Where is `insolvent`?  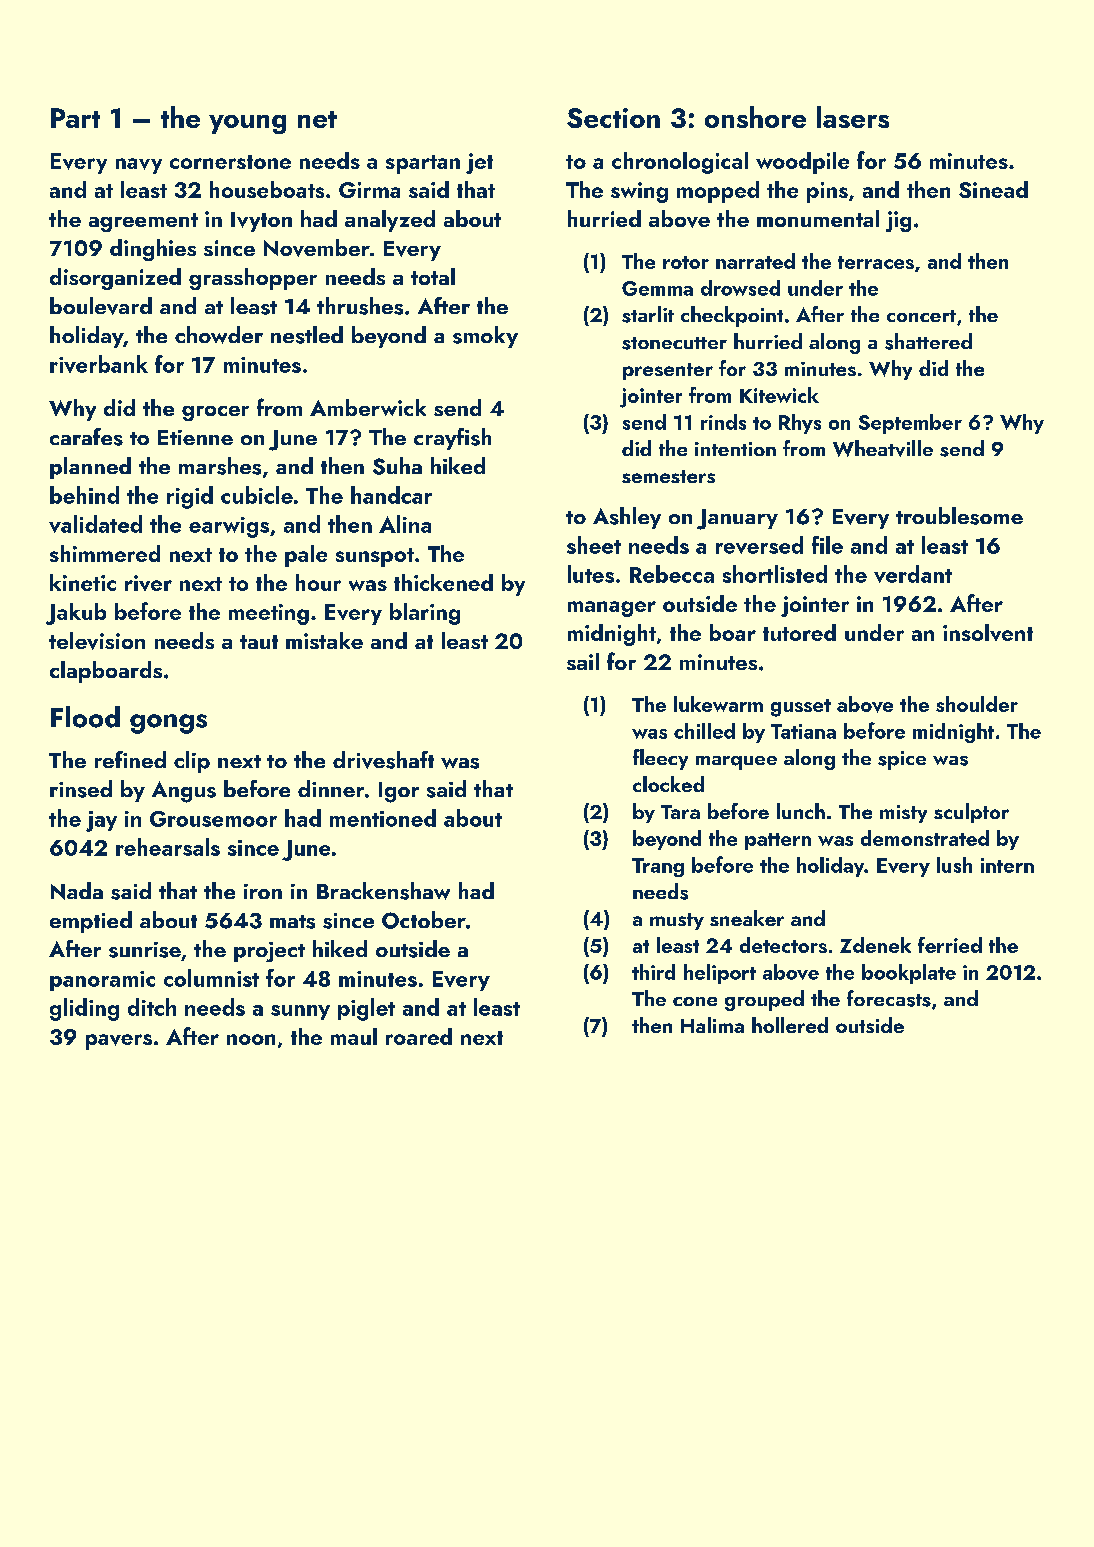 insolvent is located at coordinates (988, 632).
